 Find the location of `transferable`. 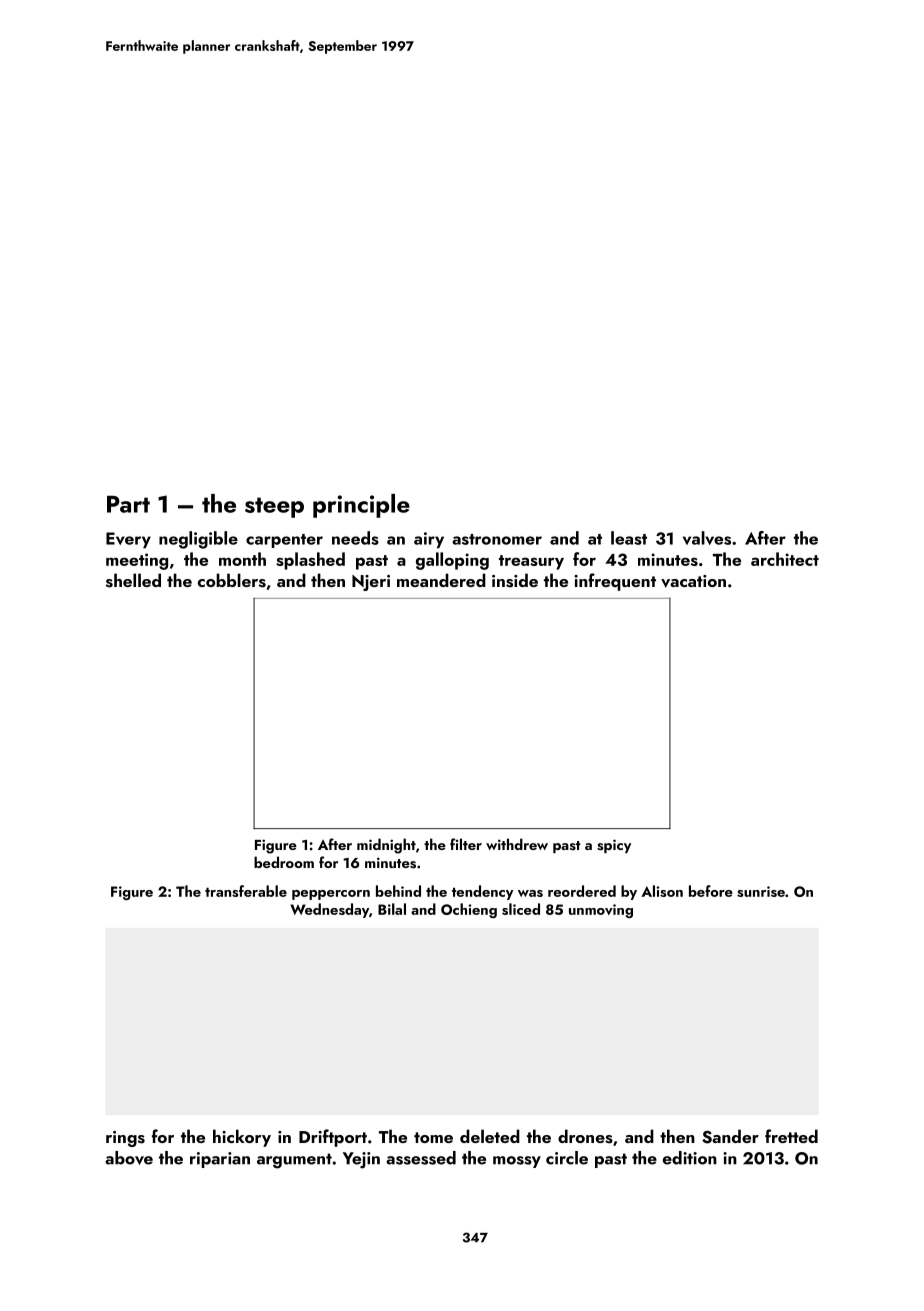

transferable is located at coordinates (246, 891).
